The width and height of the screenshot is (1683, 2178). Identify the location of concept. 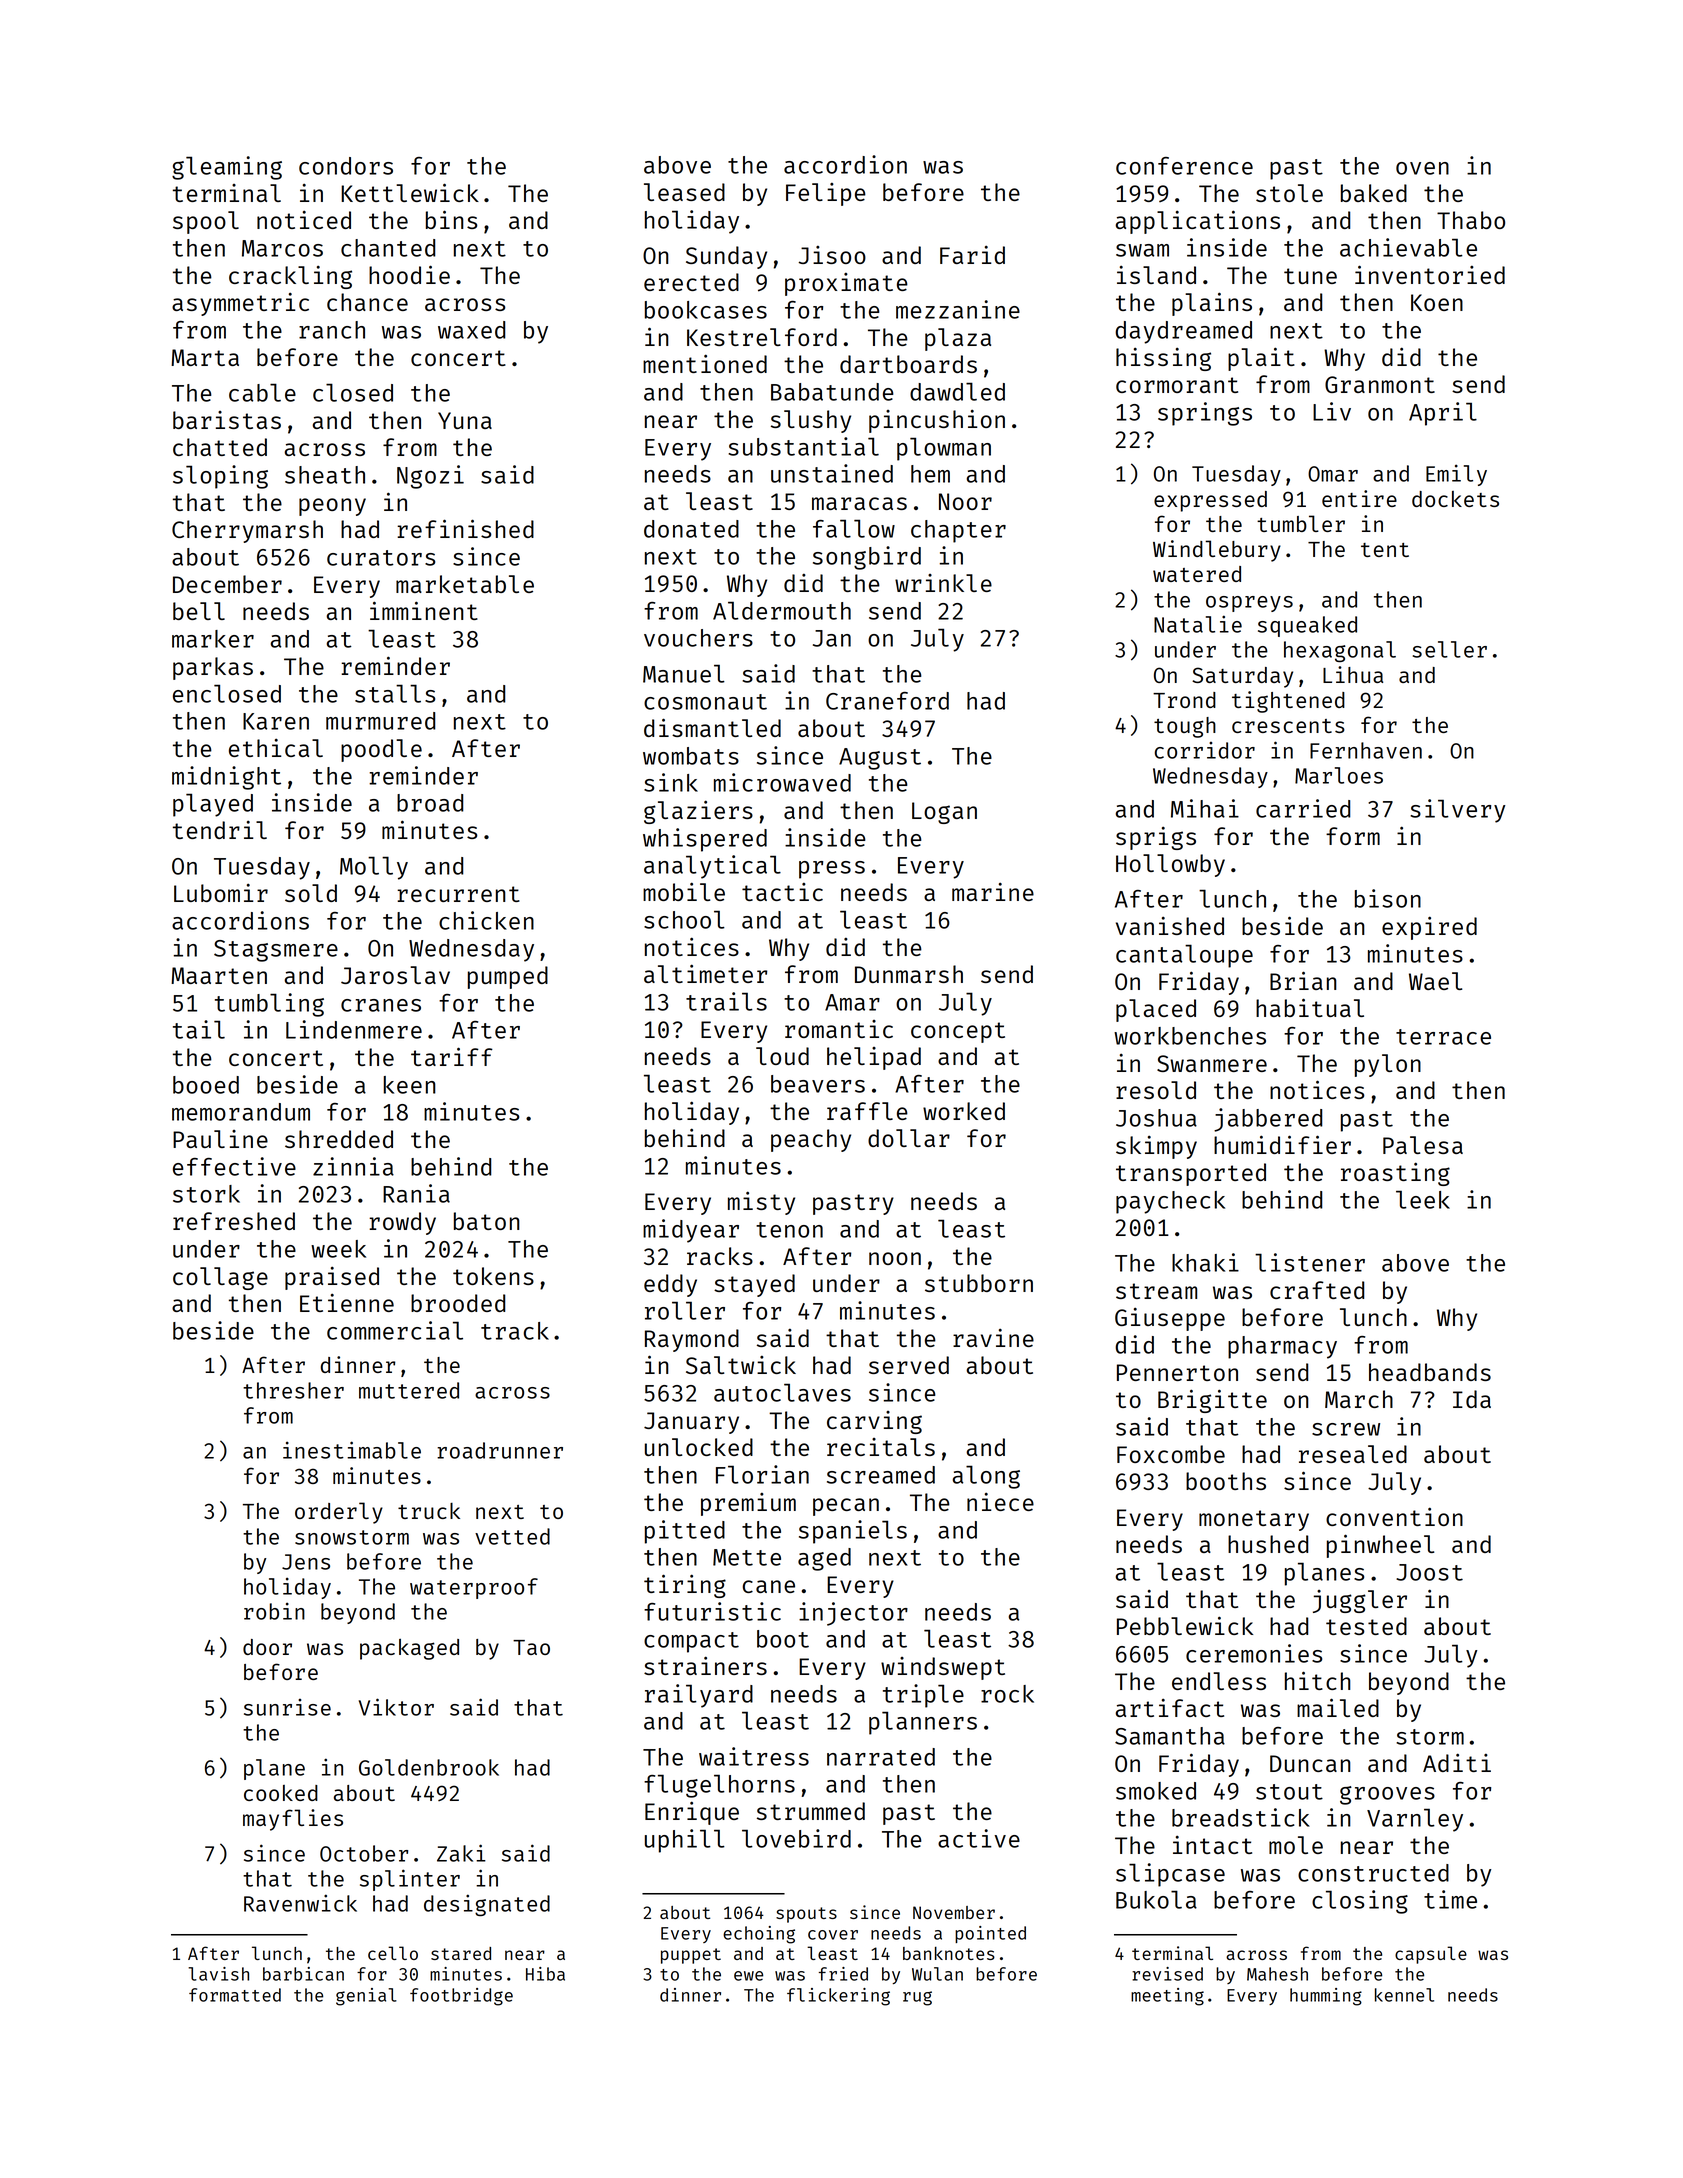
(958, 1032).
